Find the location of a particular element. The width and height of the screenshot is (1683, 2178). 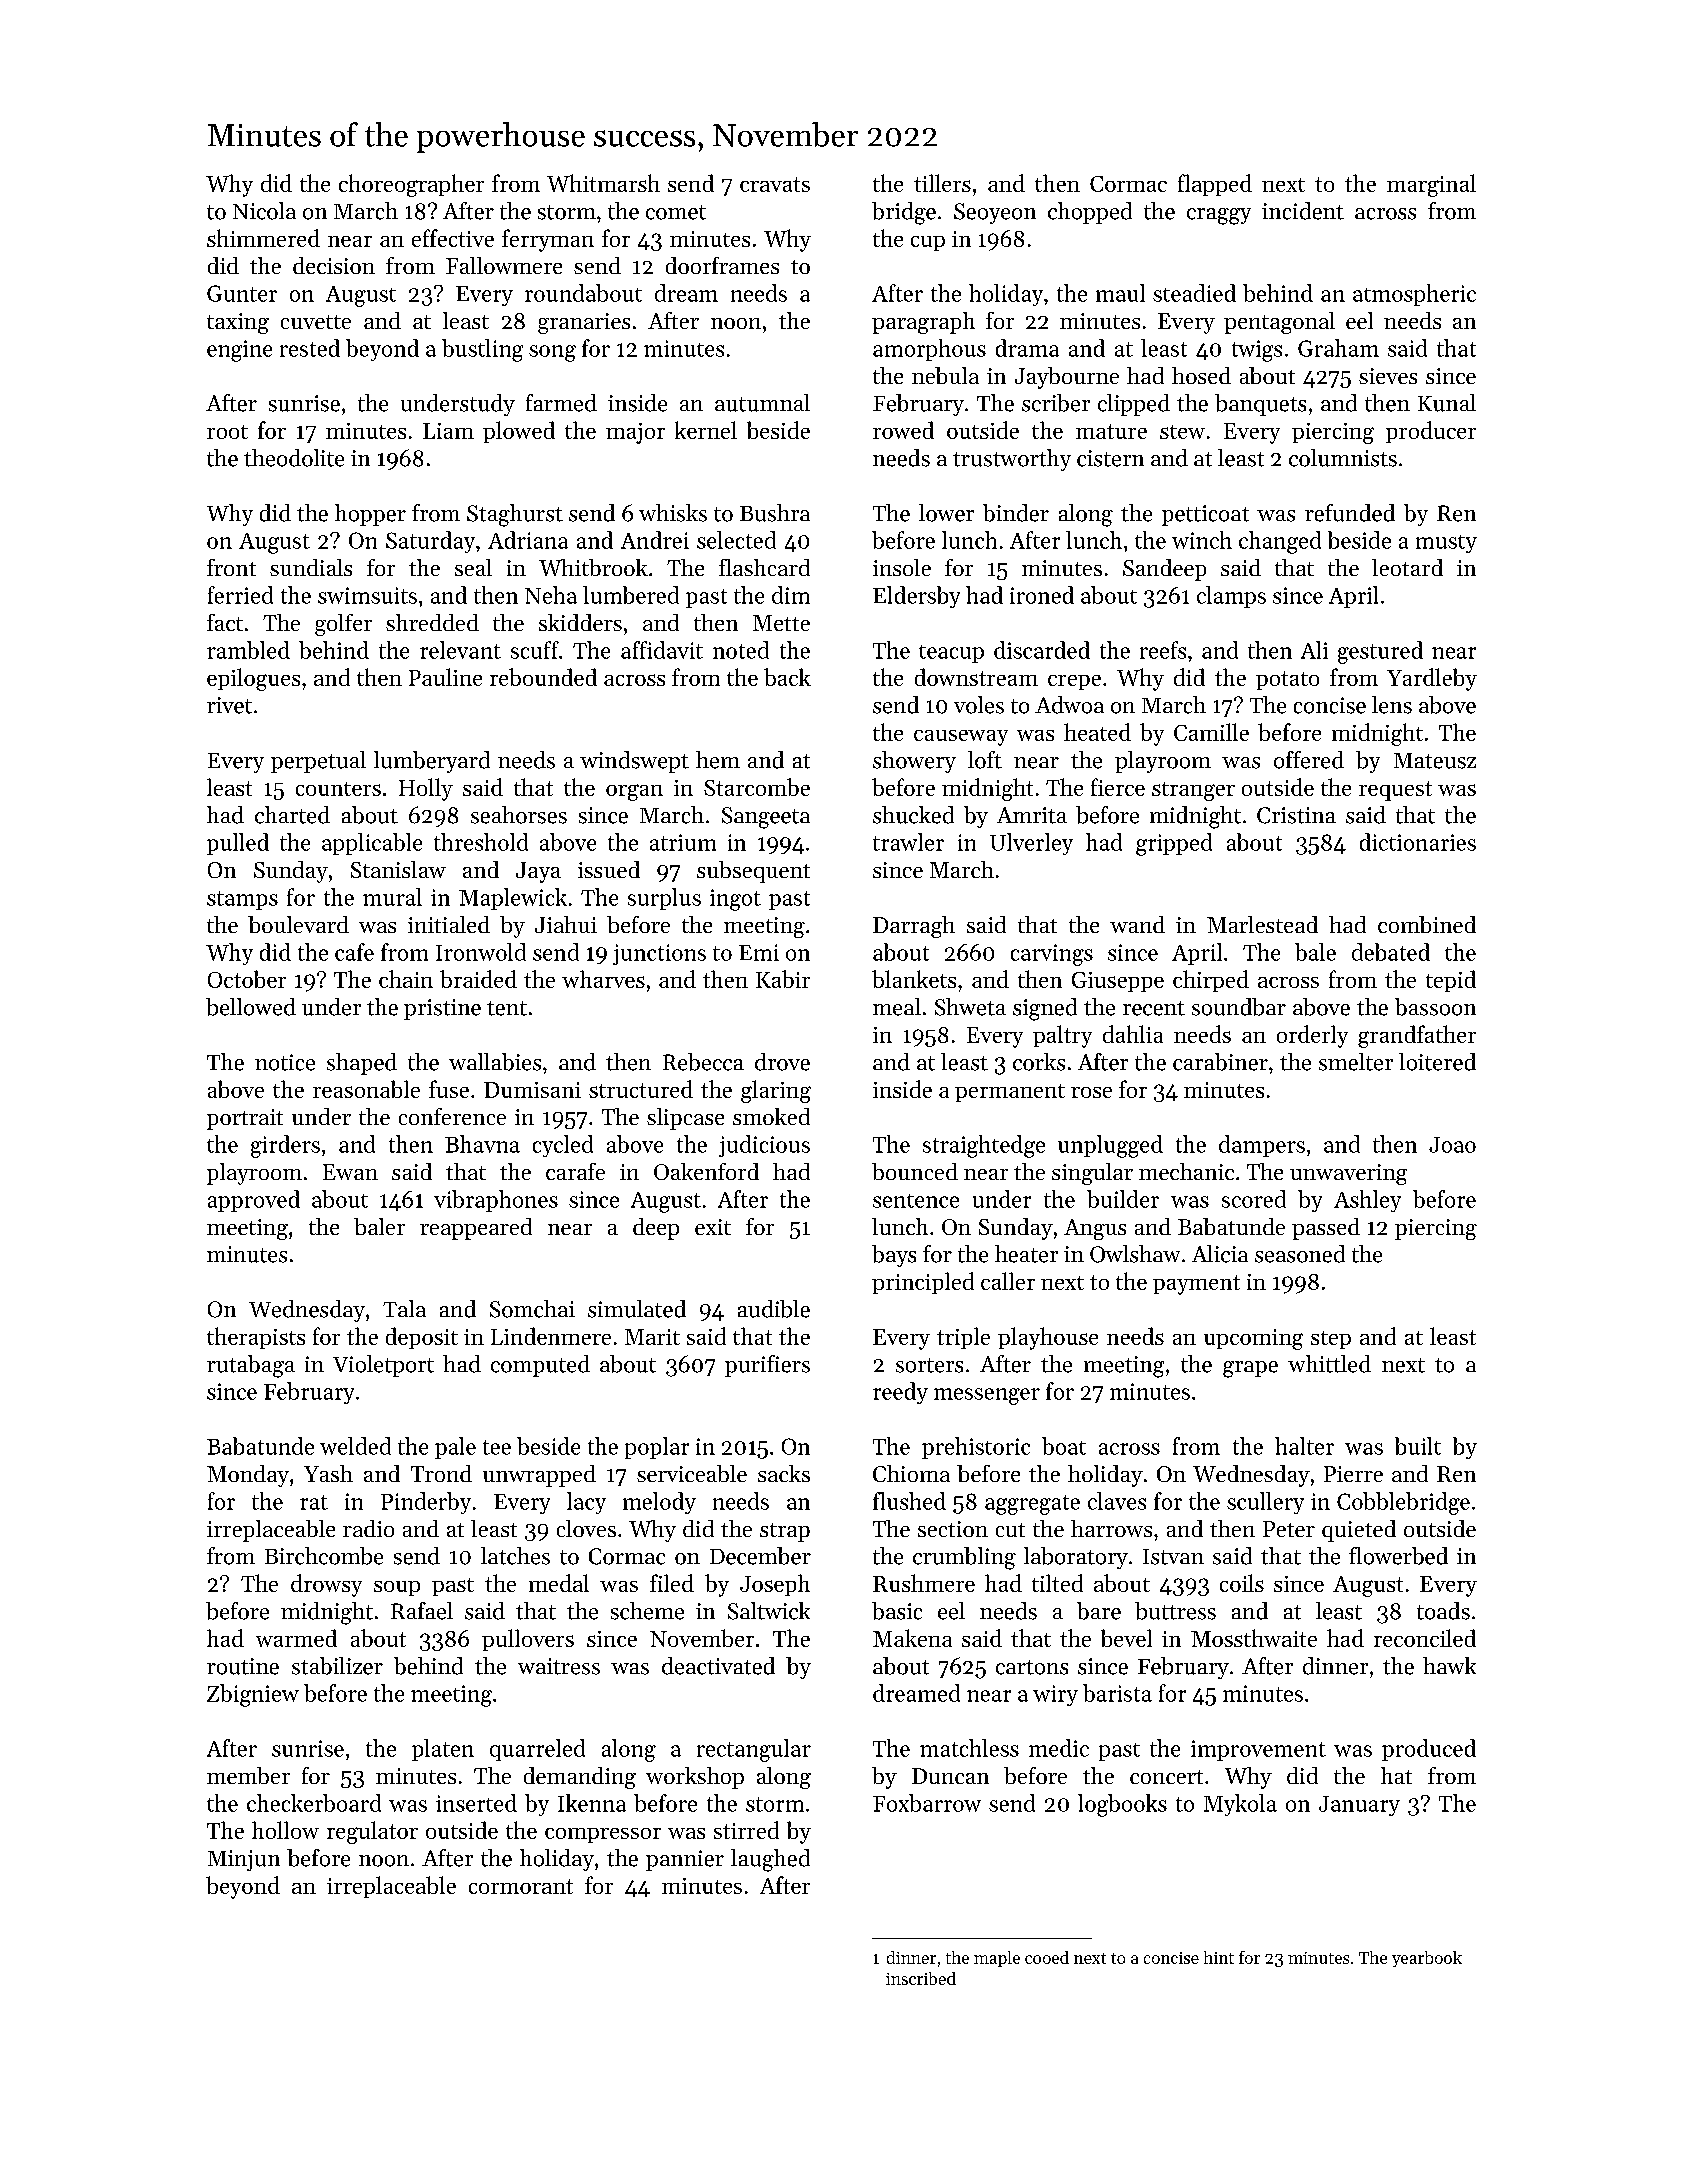

Ulverley is located at coordinates (1031, 844).
